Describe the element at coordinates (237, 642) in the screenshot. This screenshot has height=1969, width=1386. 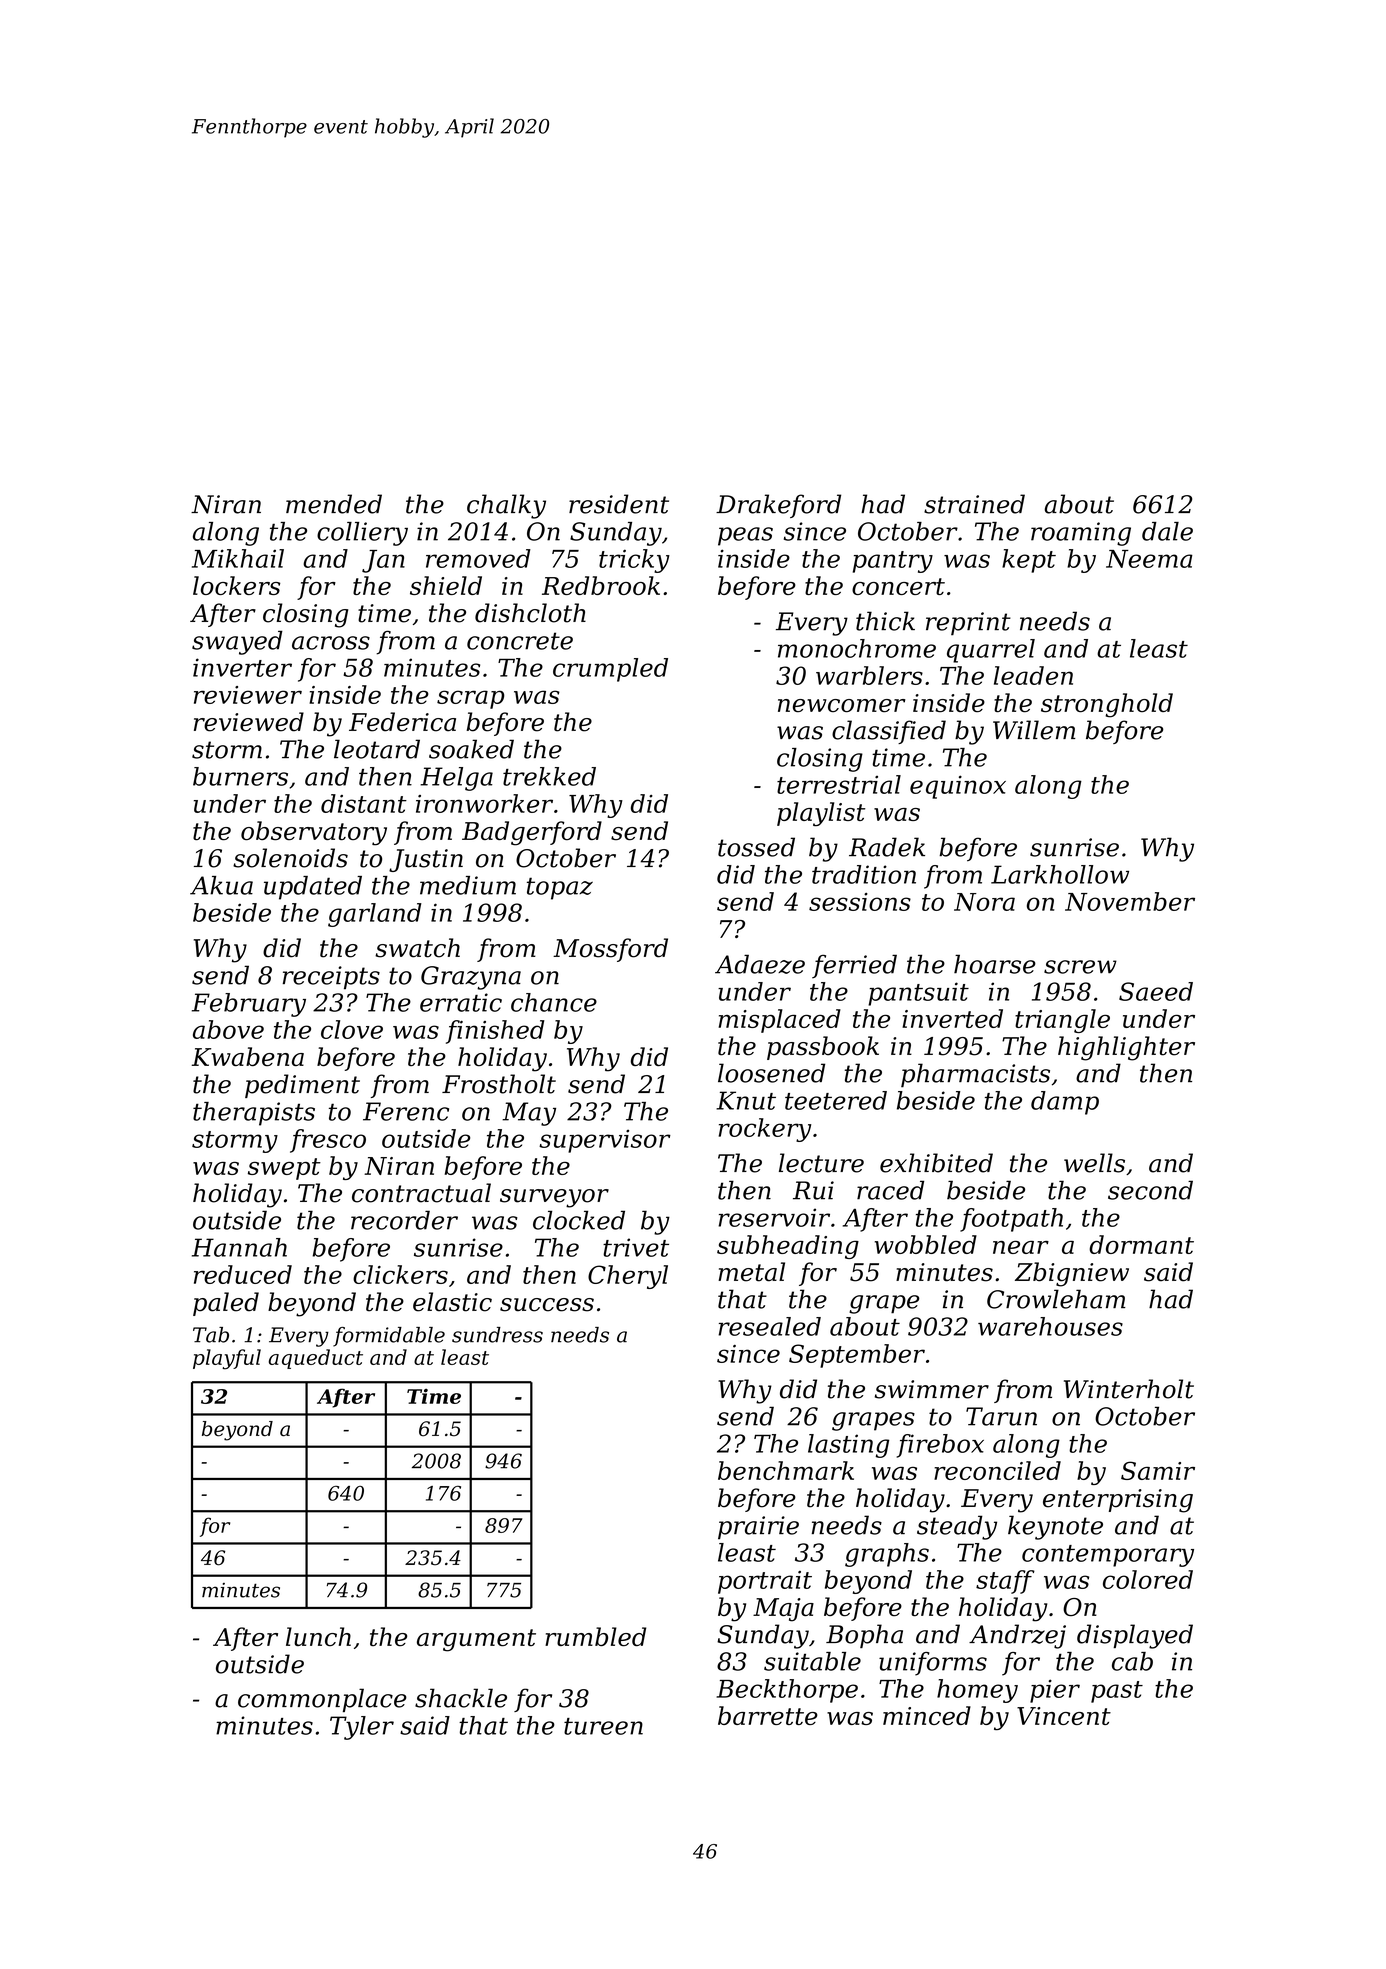
I see `swayed` at that location.
